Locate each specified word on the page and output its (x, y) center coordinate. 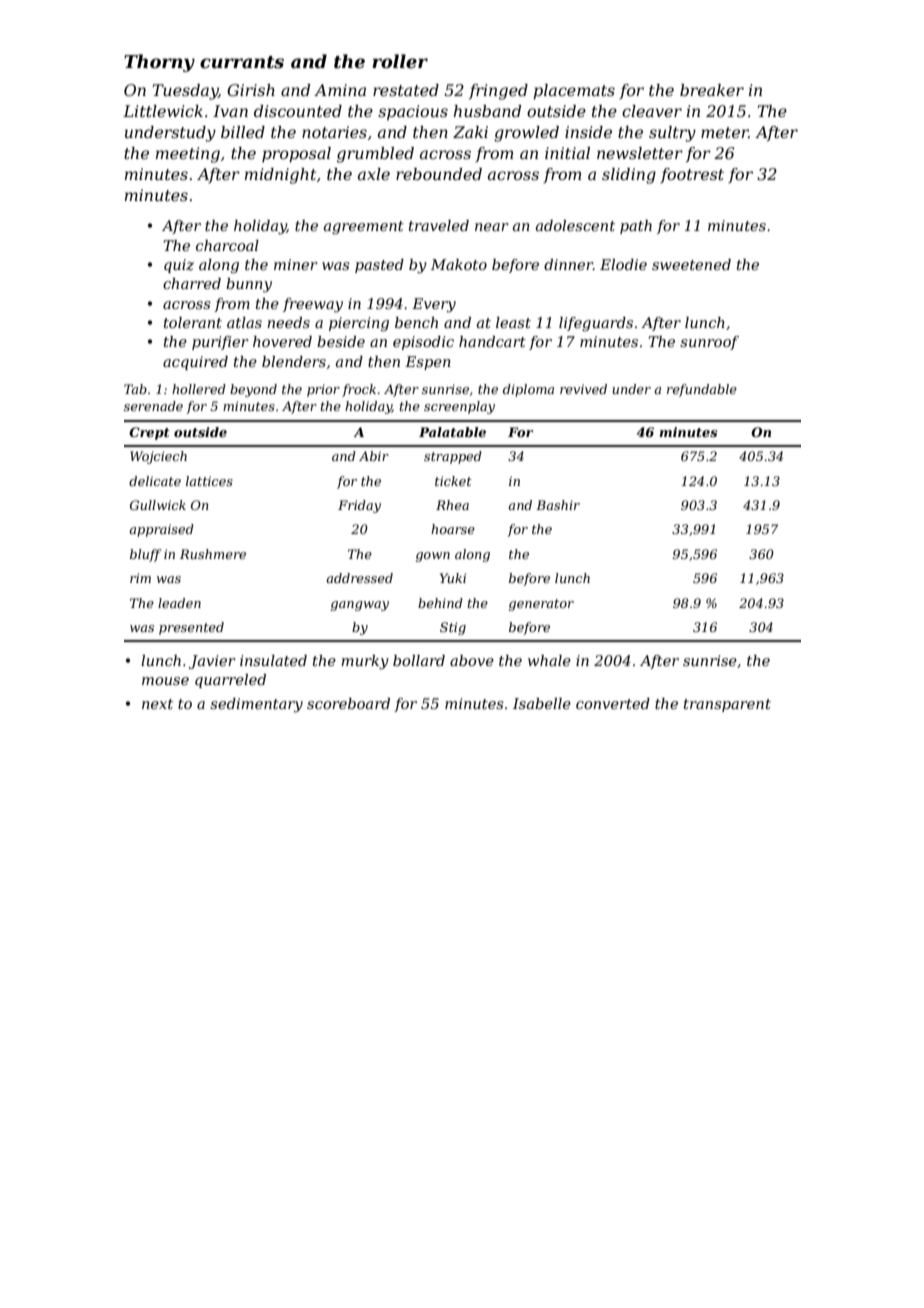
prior (323, 390)
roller (400, 61)
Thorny (159, 63)
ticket (453, 481)
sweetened (691, 264)
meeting (188, 155)
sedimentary (256, 705)
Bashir (558, 505)
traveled (439, 225)
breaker (712, 90)
